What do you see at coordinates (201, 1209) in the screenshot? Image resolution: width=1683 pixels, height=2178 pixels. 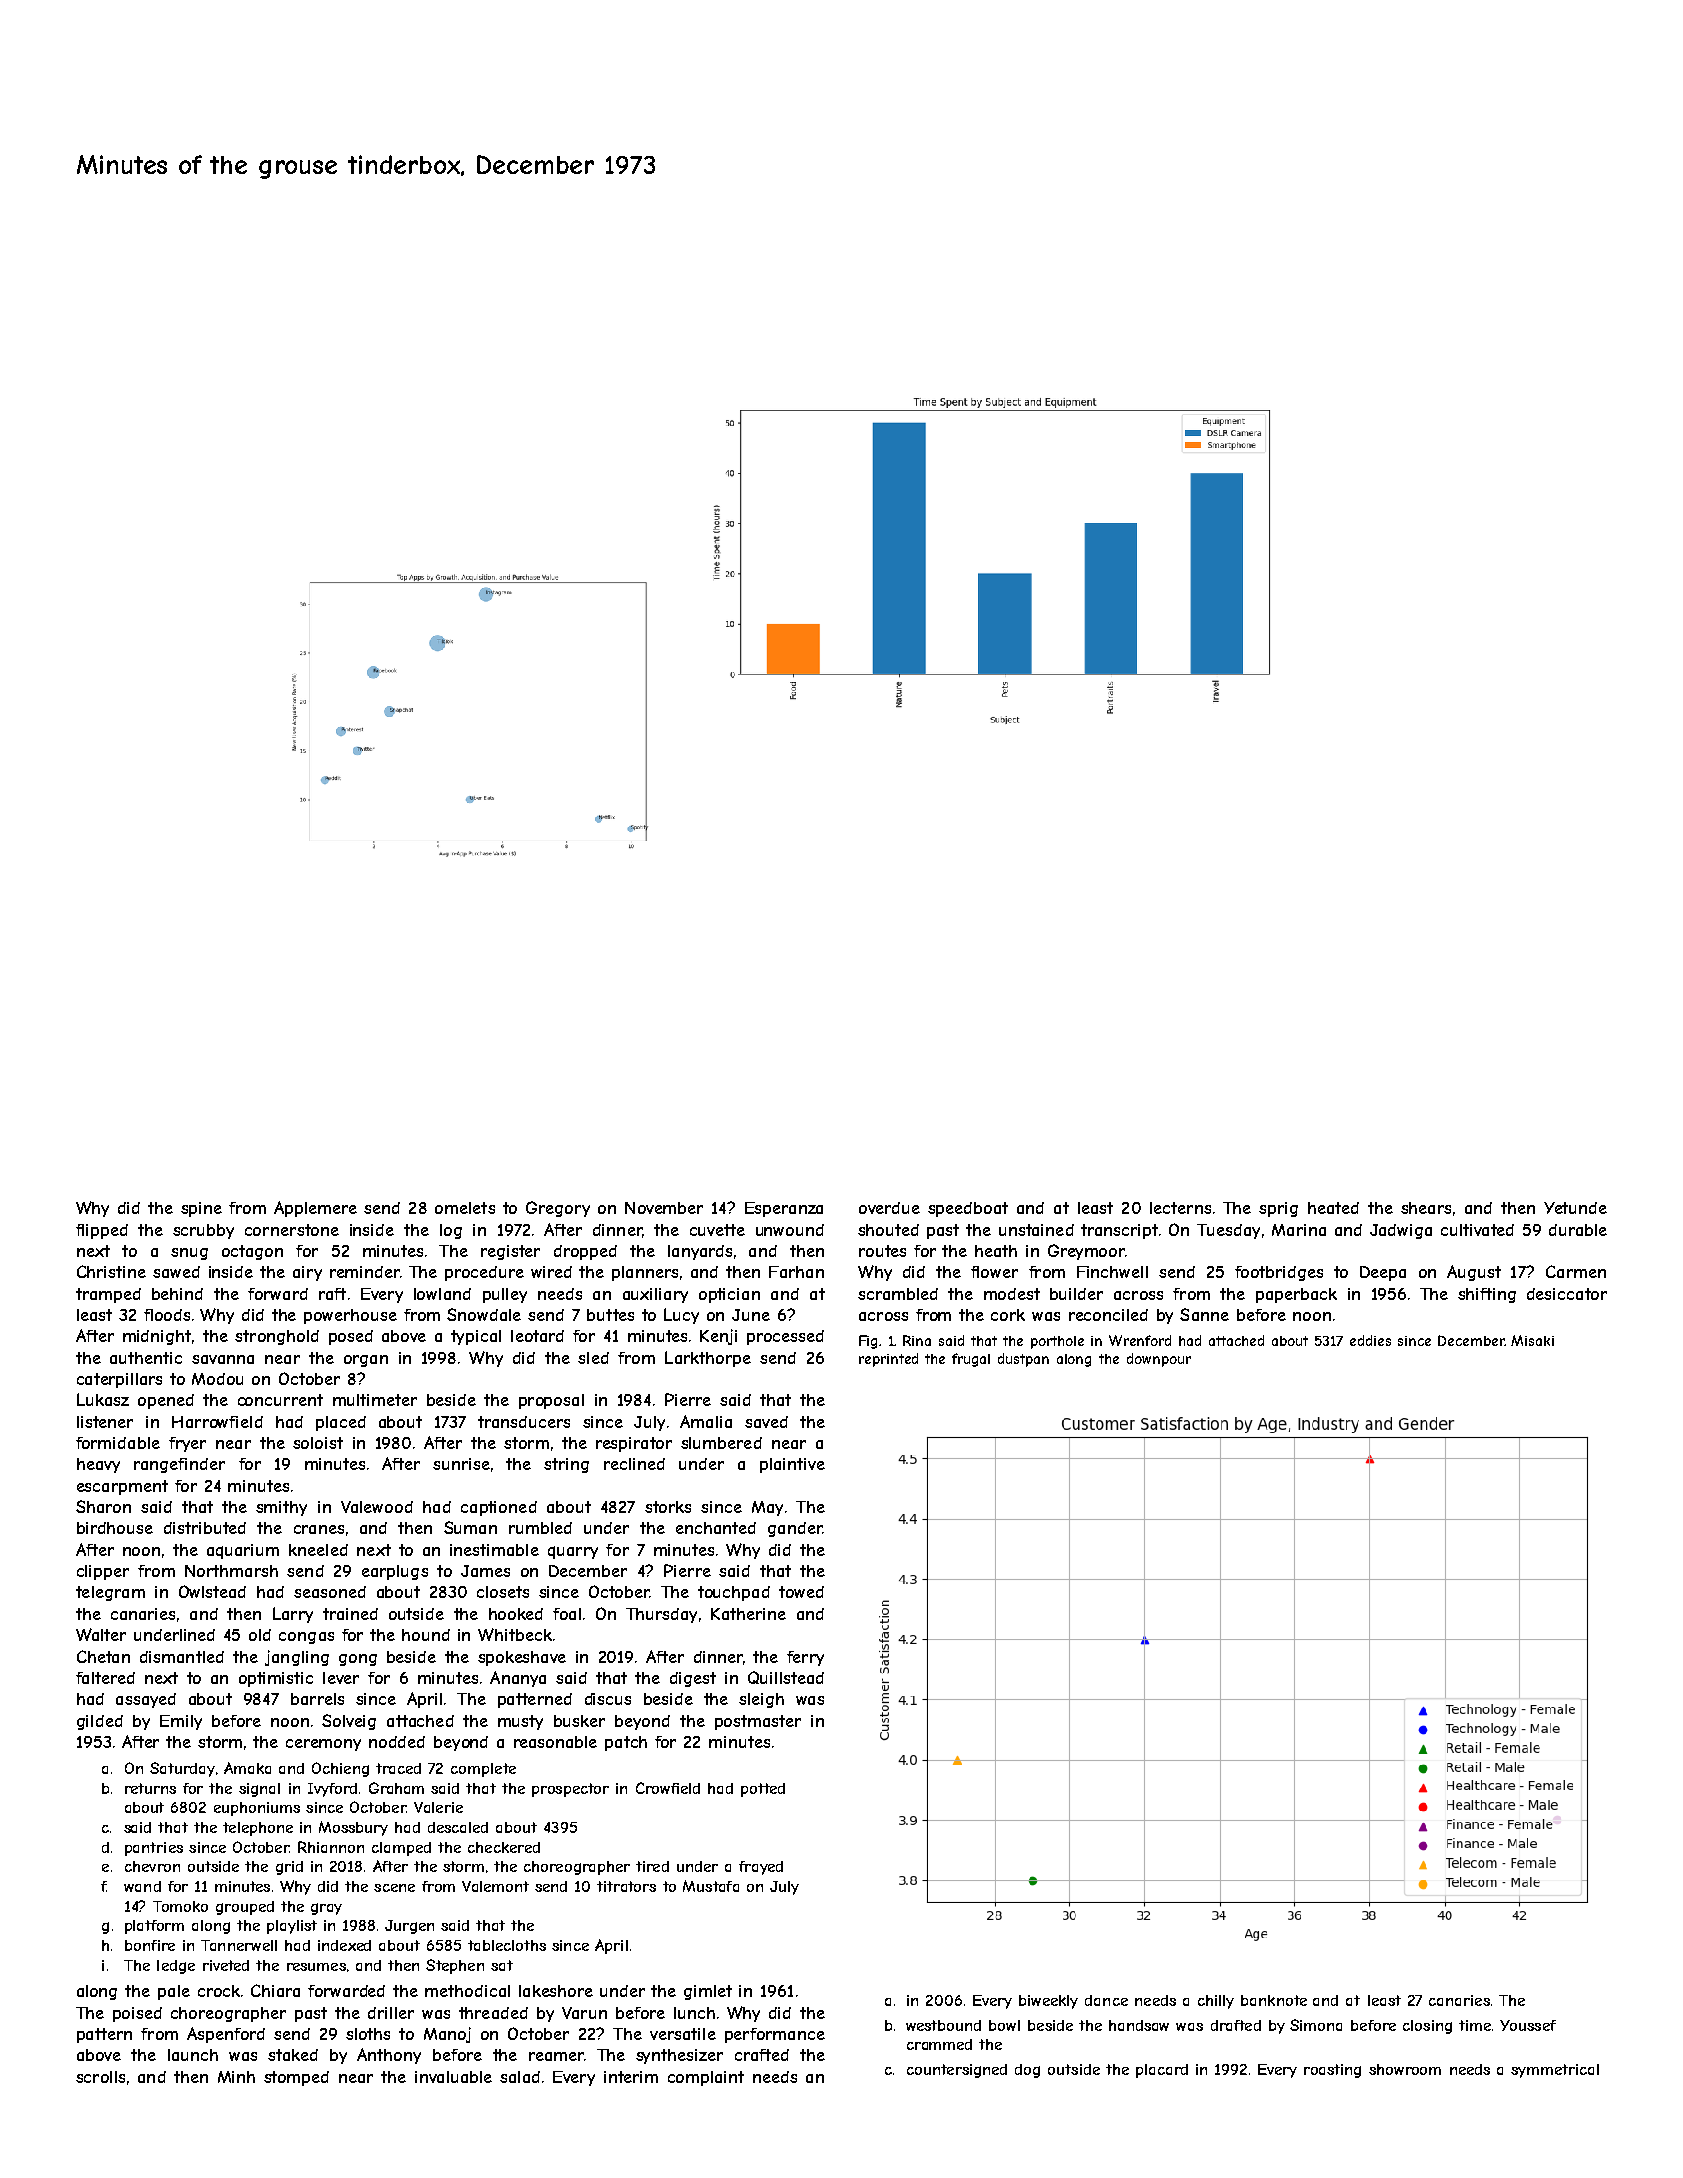 I see `spine` at bounding box center [201, 1209].
